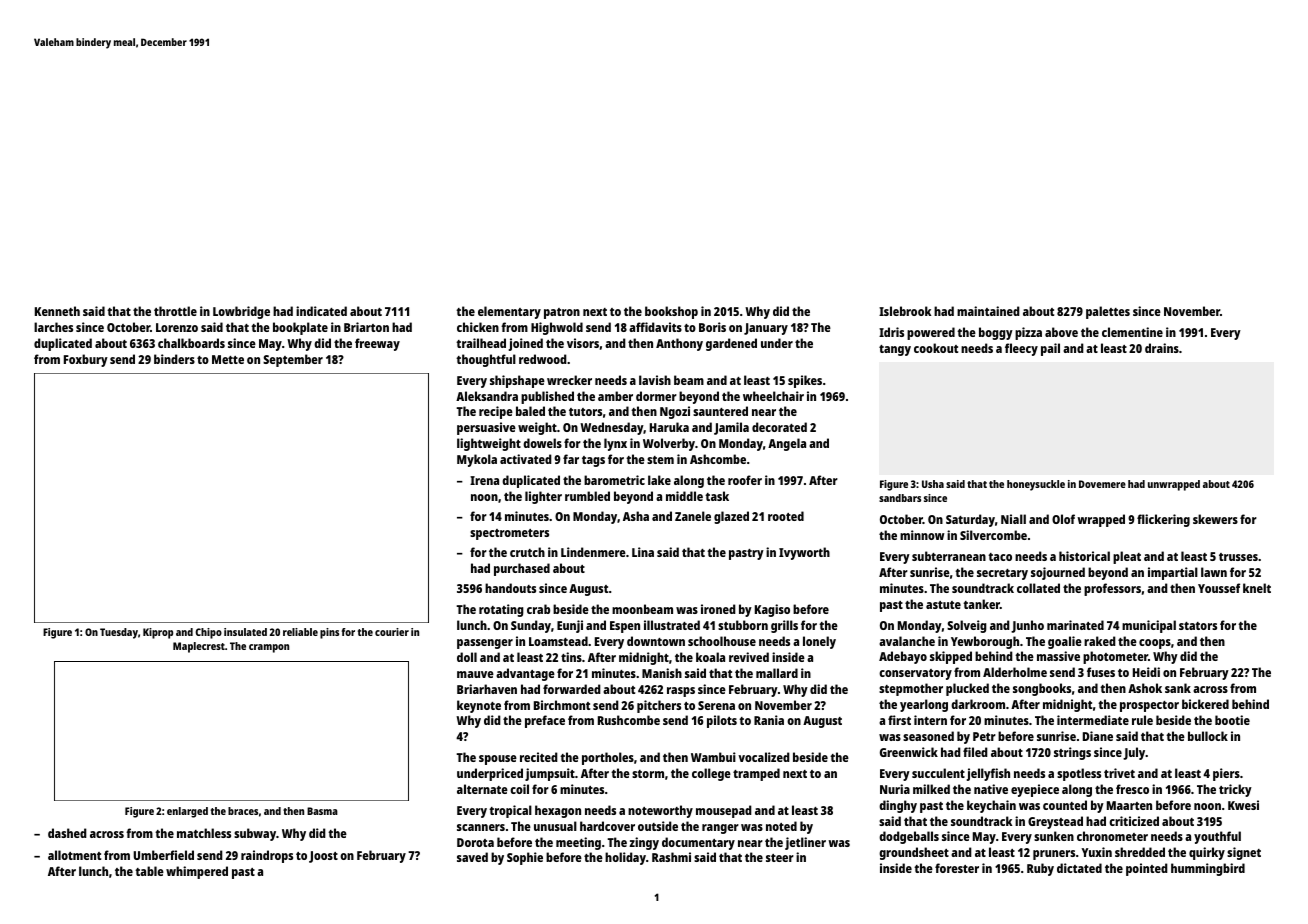  I want to click on purchased, so click(522, 569).
